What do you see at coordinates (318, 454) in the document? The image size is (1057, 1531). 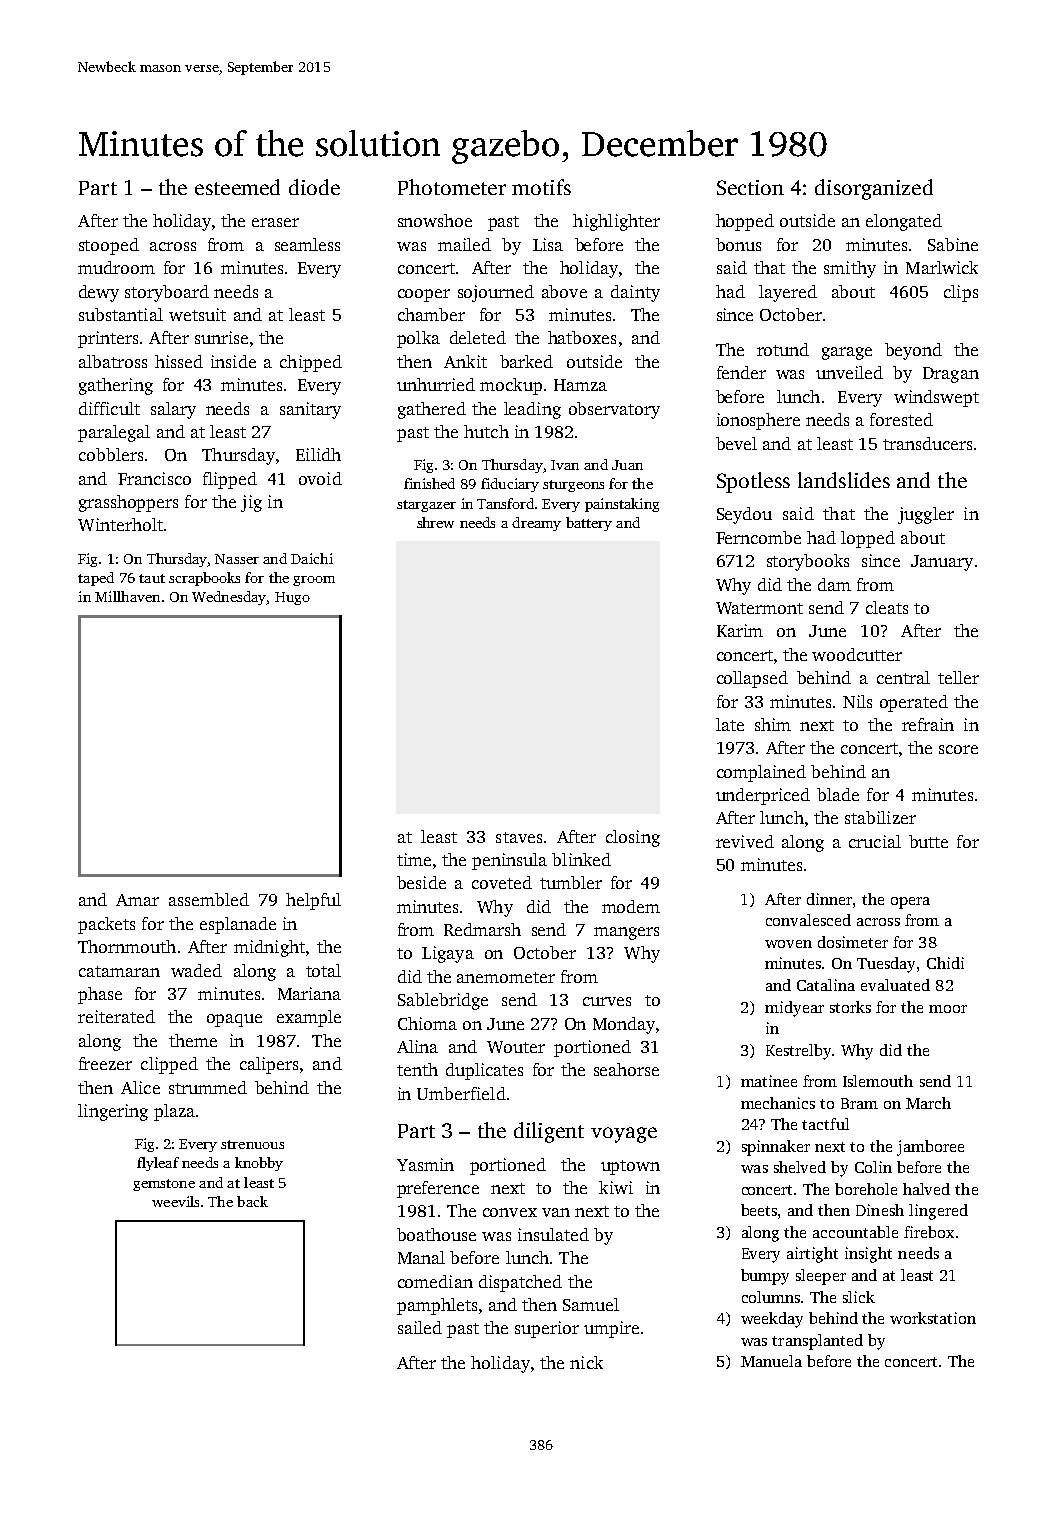 I see `Eilidh` at bounding box center [318, 454].
